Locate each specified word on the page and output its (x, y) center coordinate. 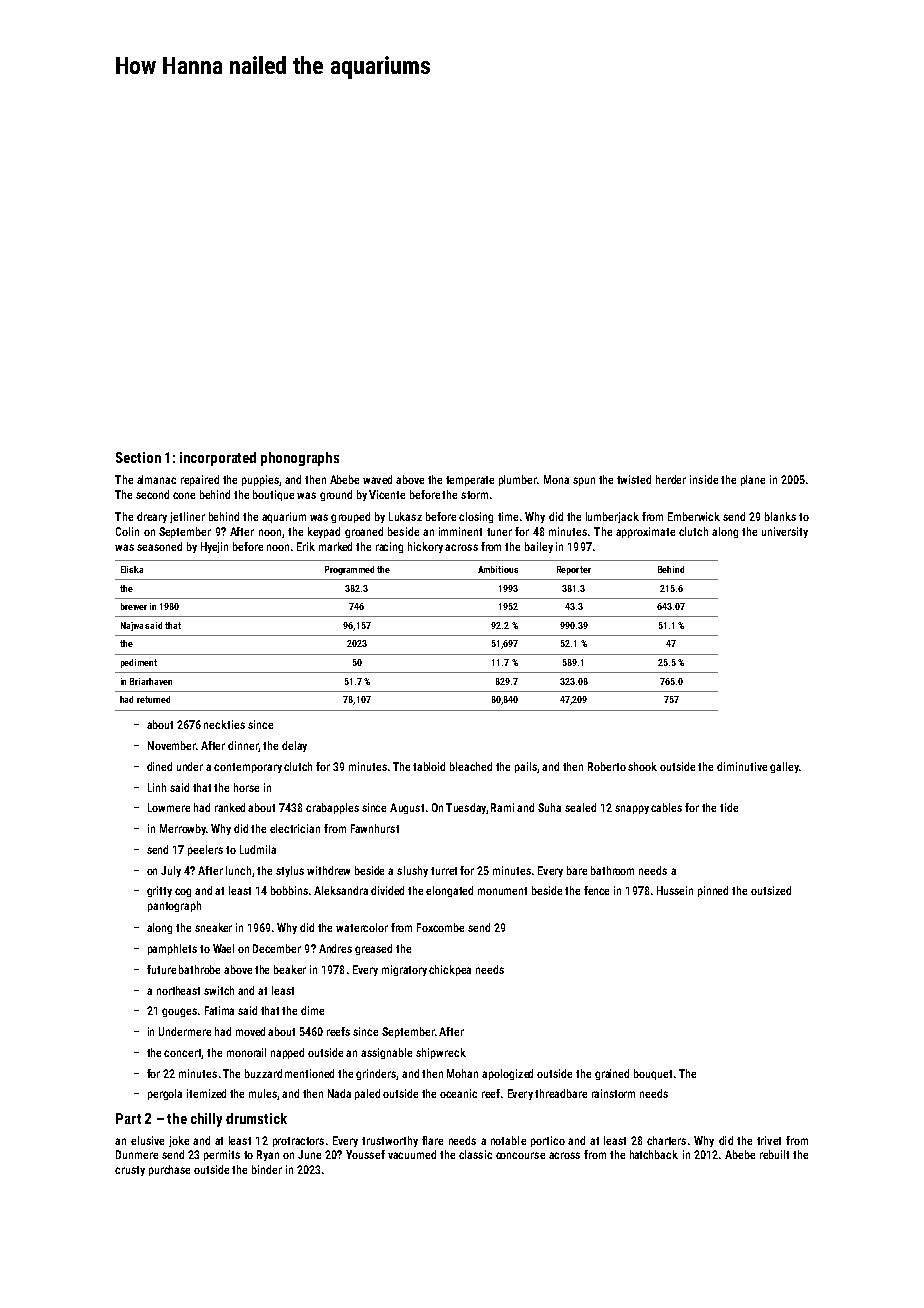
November (172, 745)
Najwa (132, 626)
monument (502, 891)
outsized (771, 890)
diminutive (742, 766)
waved (377, 479)
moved (250, 1031)
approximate (645, 532)
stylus (290, 871)
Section (138, 457)
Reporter (574, 570)
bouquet (653, 1074)
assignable (386, 1053)
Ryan (268, 1155)
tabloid (429, 766)
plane (753, 480)
